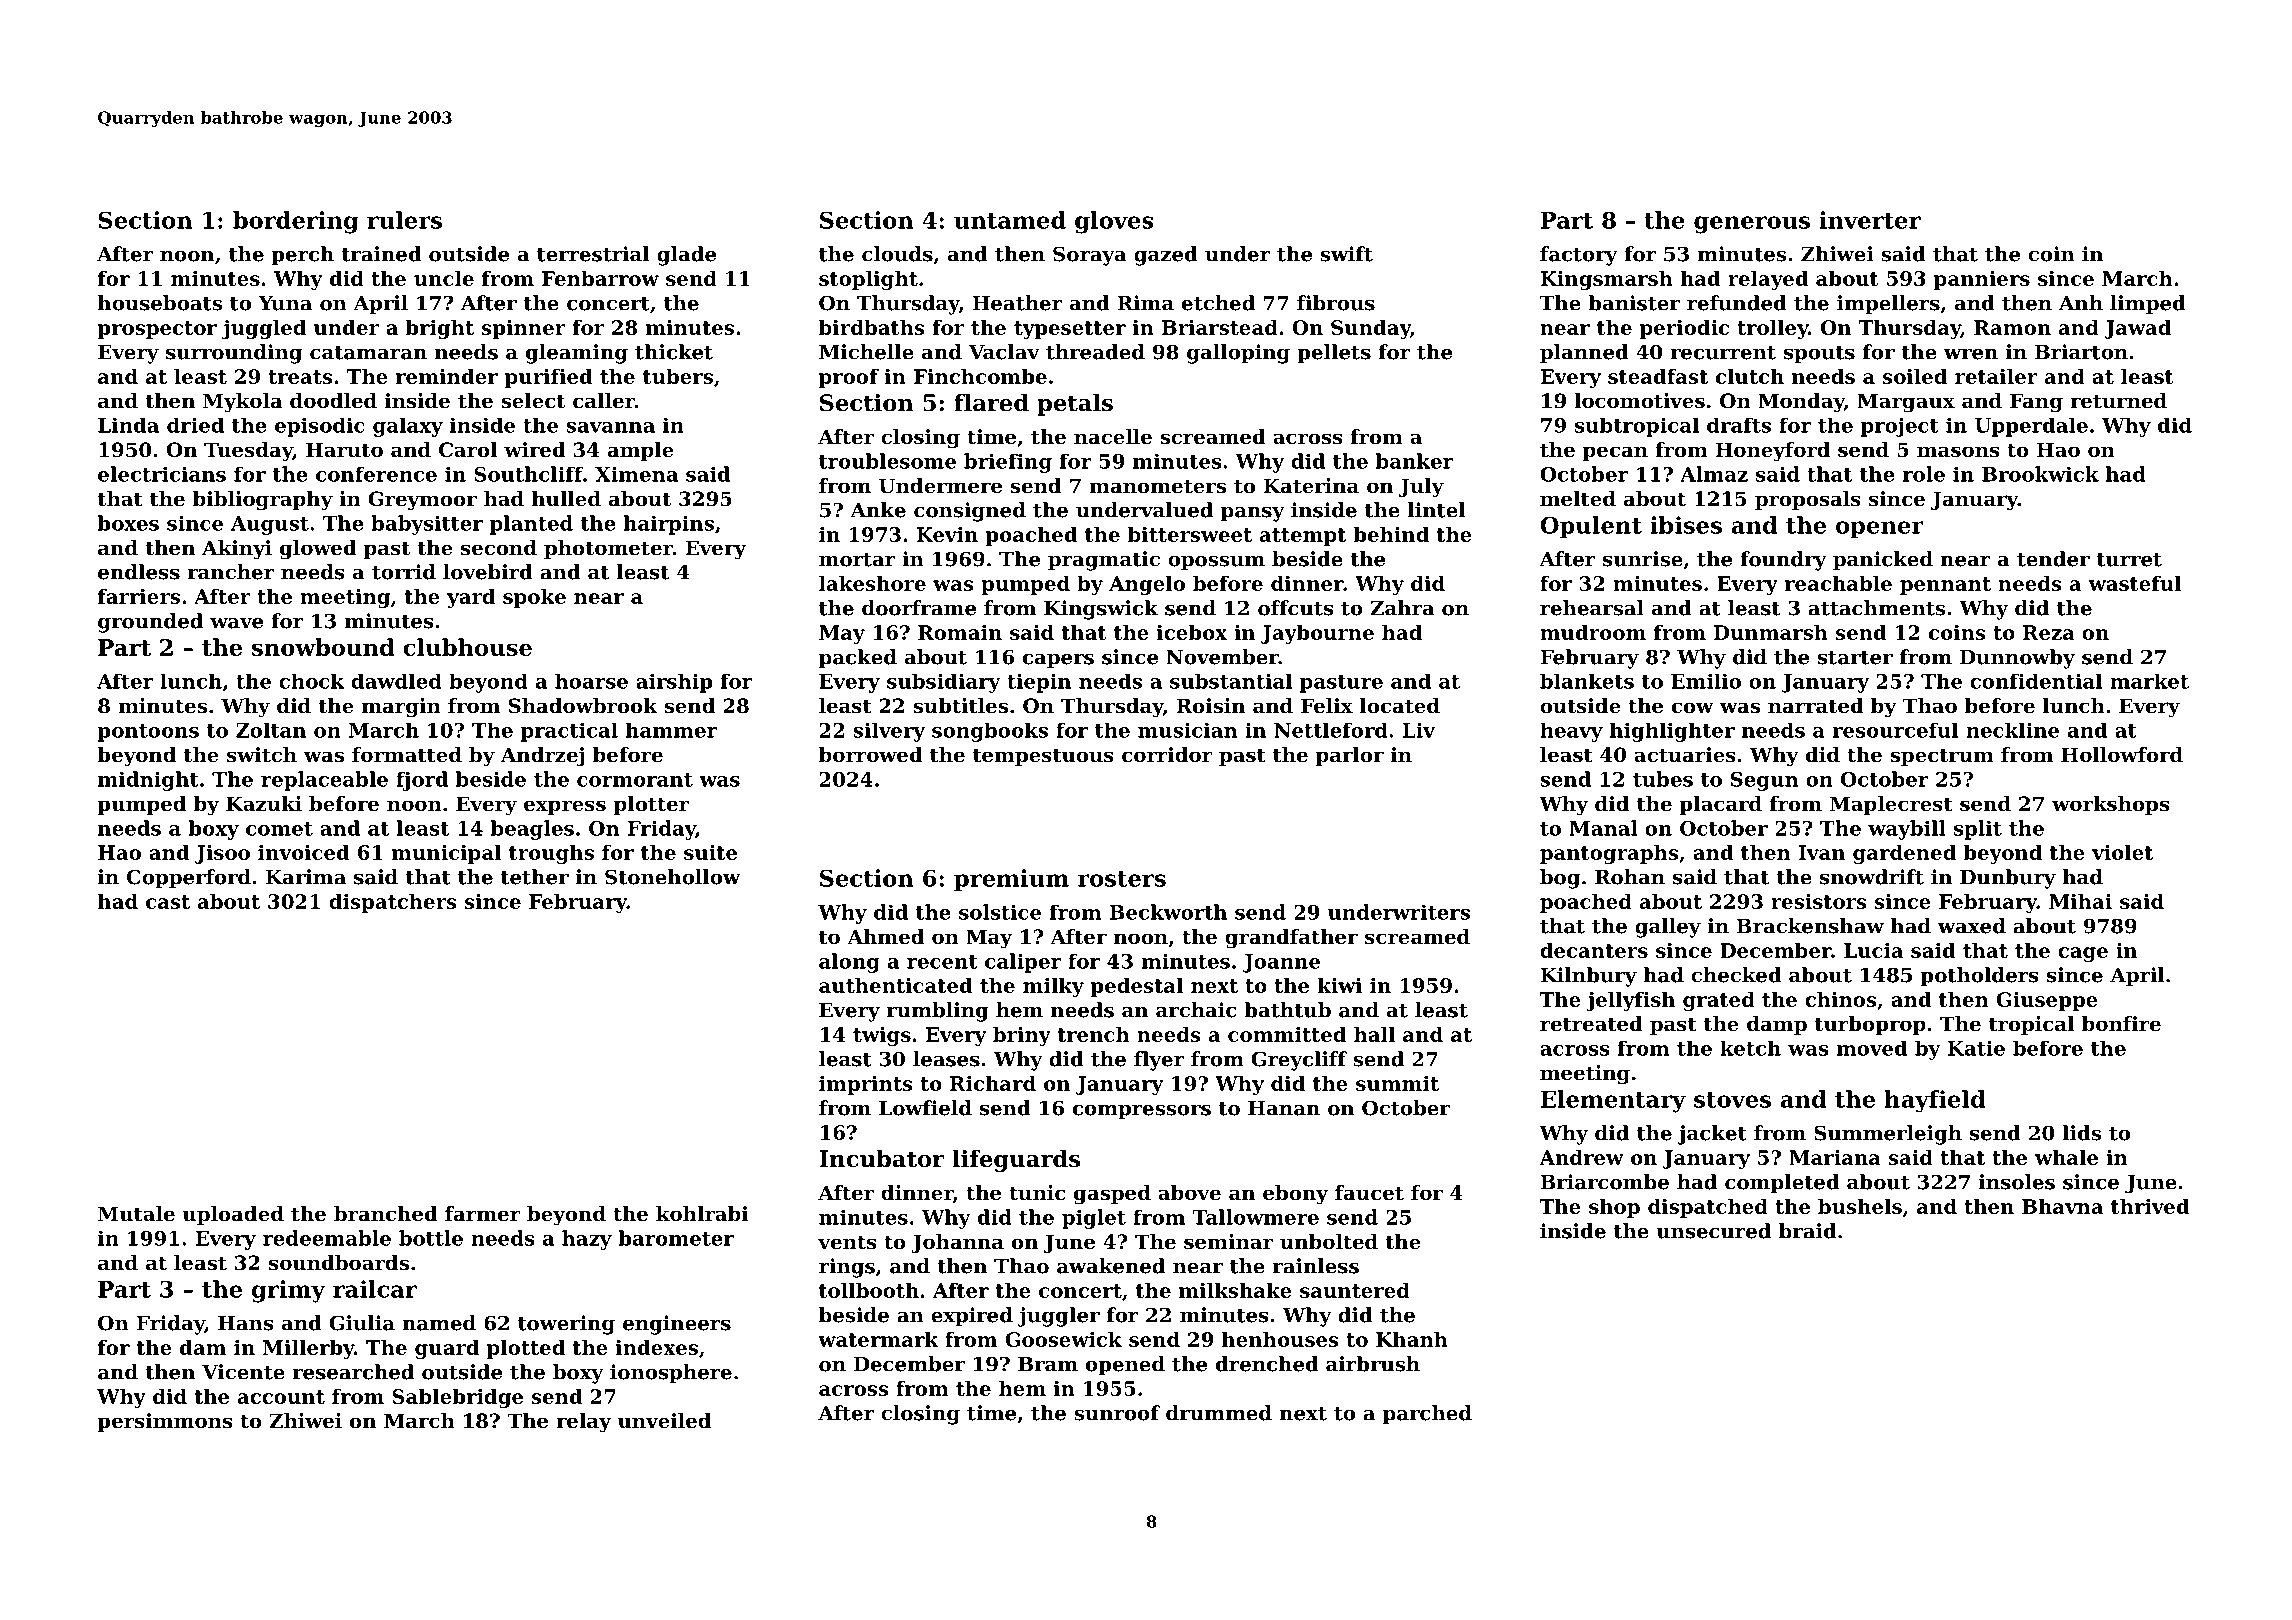 This screenshot has width=2292, height=1620. I want to click on Sablebridge, so click(457, 1398).
